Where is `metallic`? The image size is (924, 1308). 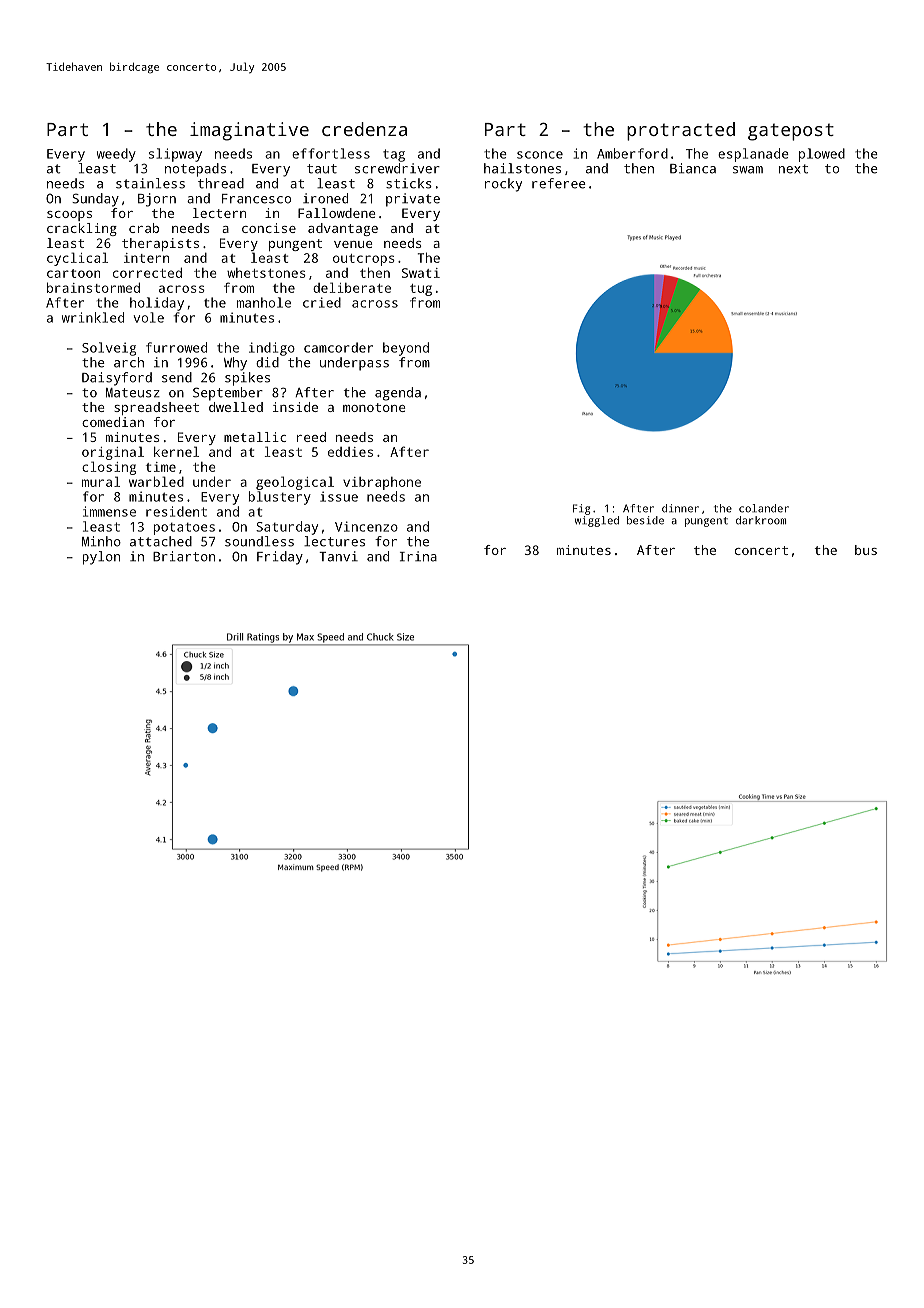 metallic is located at coordinates (255, 437).
